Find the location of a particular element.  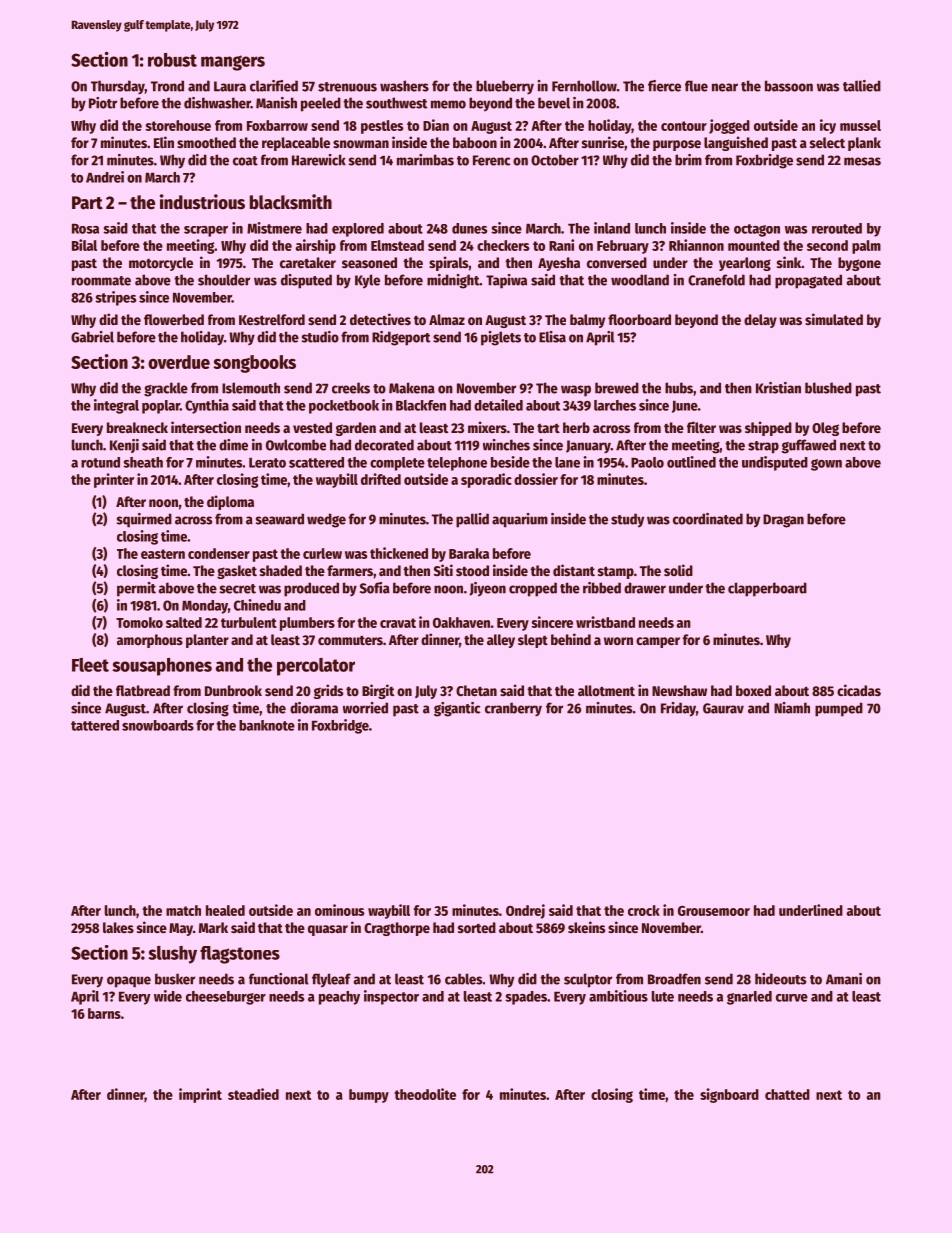

Siti is located at coordinates (443, 570).
